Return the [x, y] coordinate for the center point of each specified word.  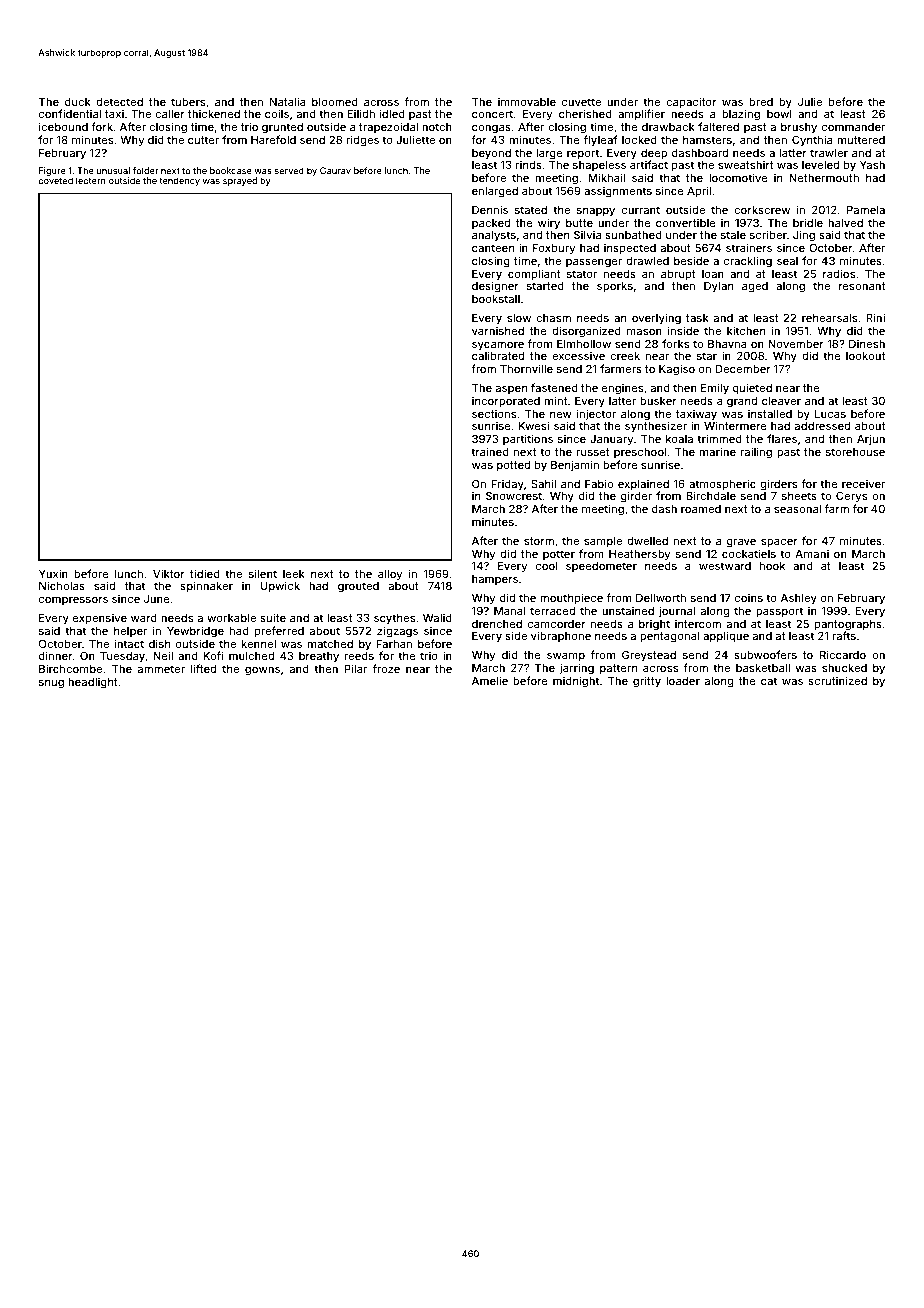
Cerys [851, 497]
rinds [529, 164]
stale [733, 235]
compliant [534, 275]
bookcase [231, 170]
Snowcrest [514, 495]
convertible [686, 222]
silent [263, 573]
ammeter [161, 669]
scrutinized [837, 680]
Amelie [490, 680]
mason [644, 332]
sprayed [240, 181]
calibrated [498, 355]
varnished [498, 330]
